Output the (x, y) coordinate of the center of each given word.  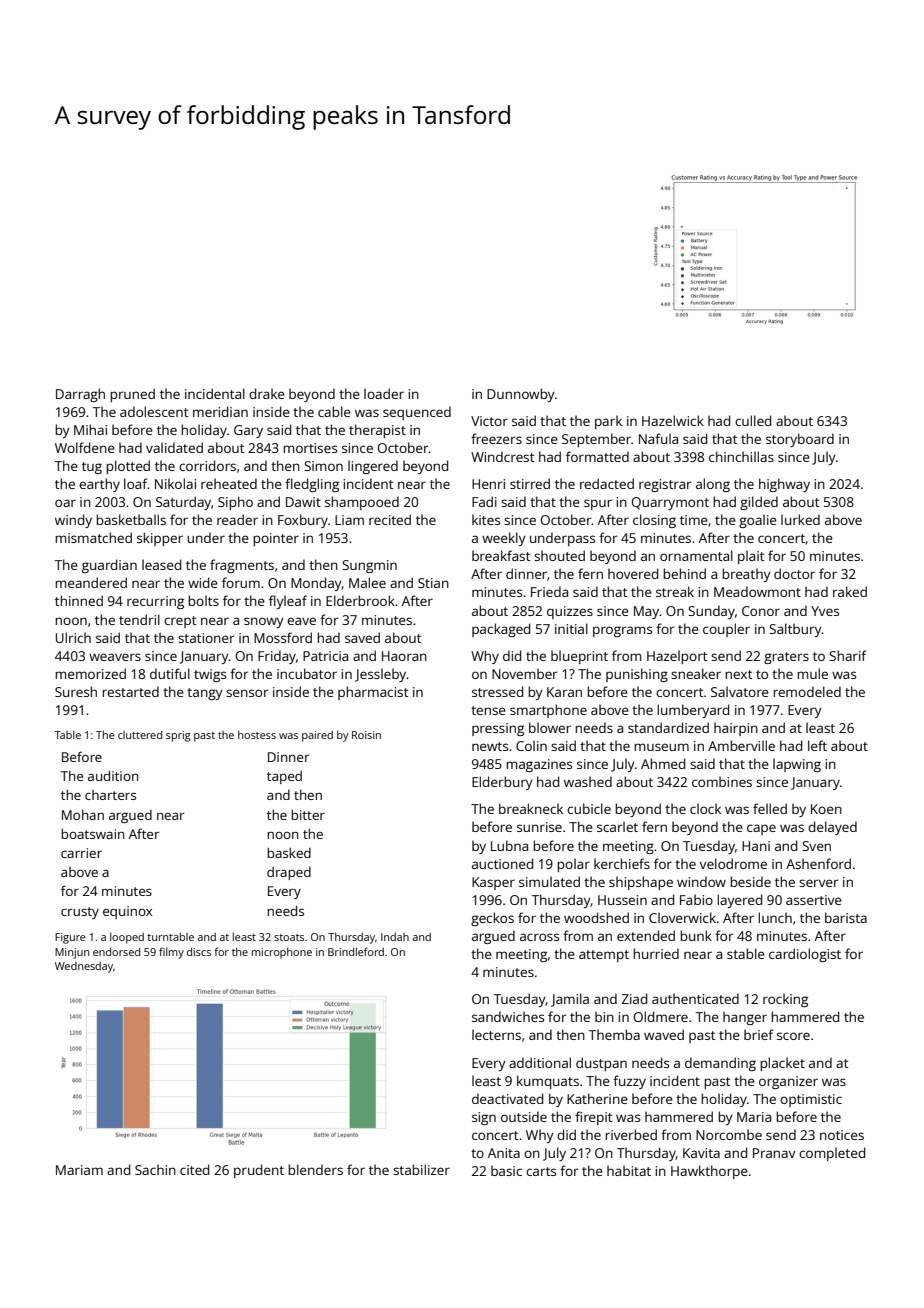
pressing (498, 729)
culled (753, 420)
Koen (826, 809)
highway (784, 485)
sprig (178, 736)
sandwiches (508, 1016)
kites (486, 519)
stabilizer (421, 1169)
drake (267, 393)
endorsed (116, 952)
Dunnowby (521, 395)
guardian (109, 566)
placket (782, 1064)
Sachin (155, 1169)
